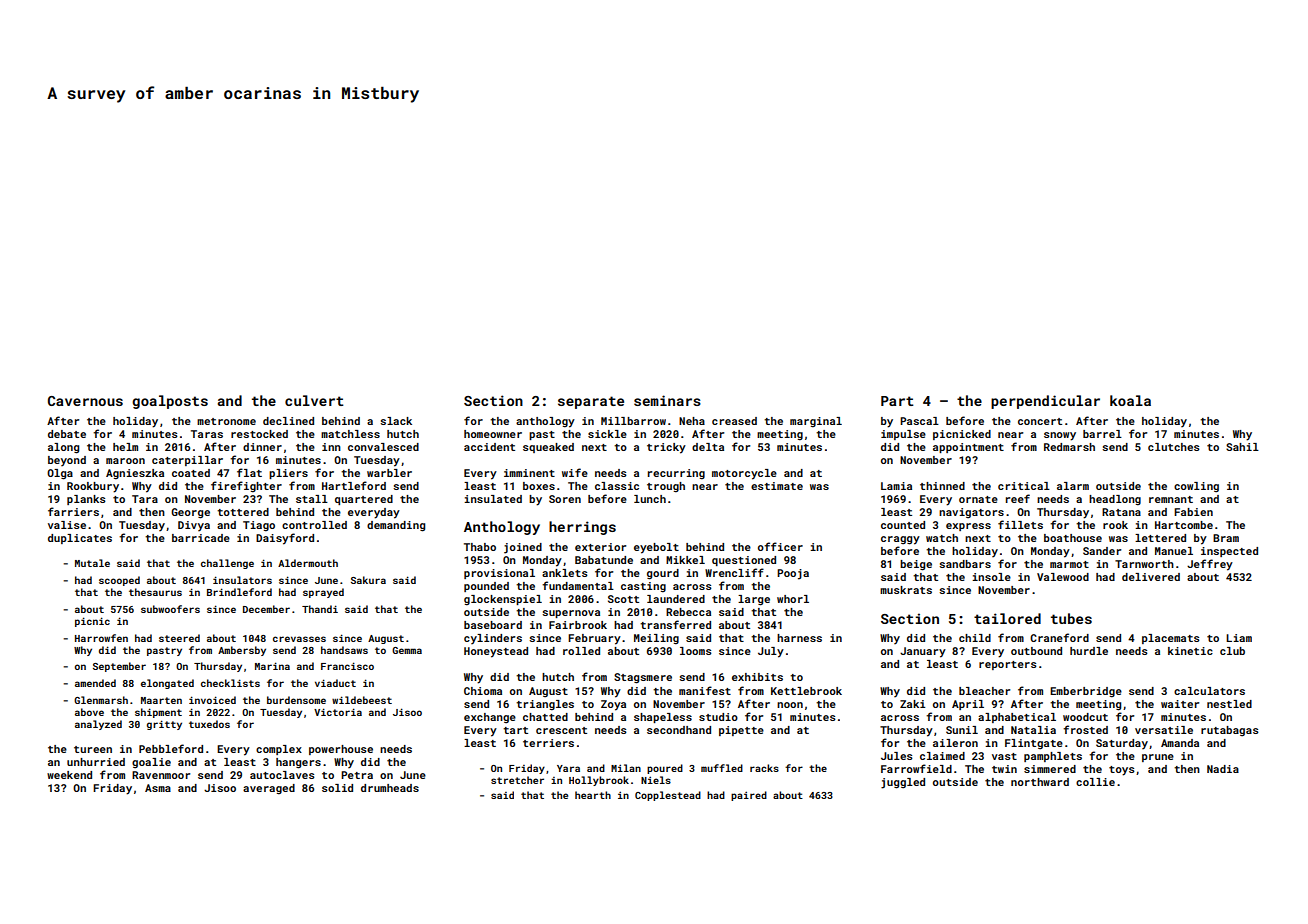 This screenshot has height=924, width=1308. What do you see at coordinates (656, 548) in the screenshot?
I see `eyebolt` at bounding box center [656, 548].
